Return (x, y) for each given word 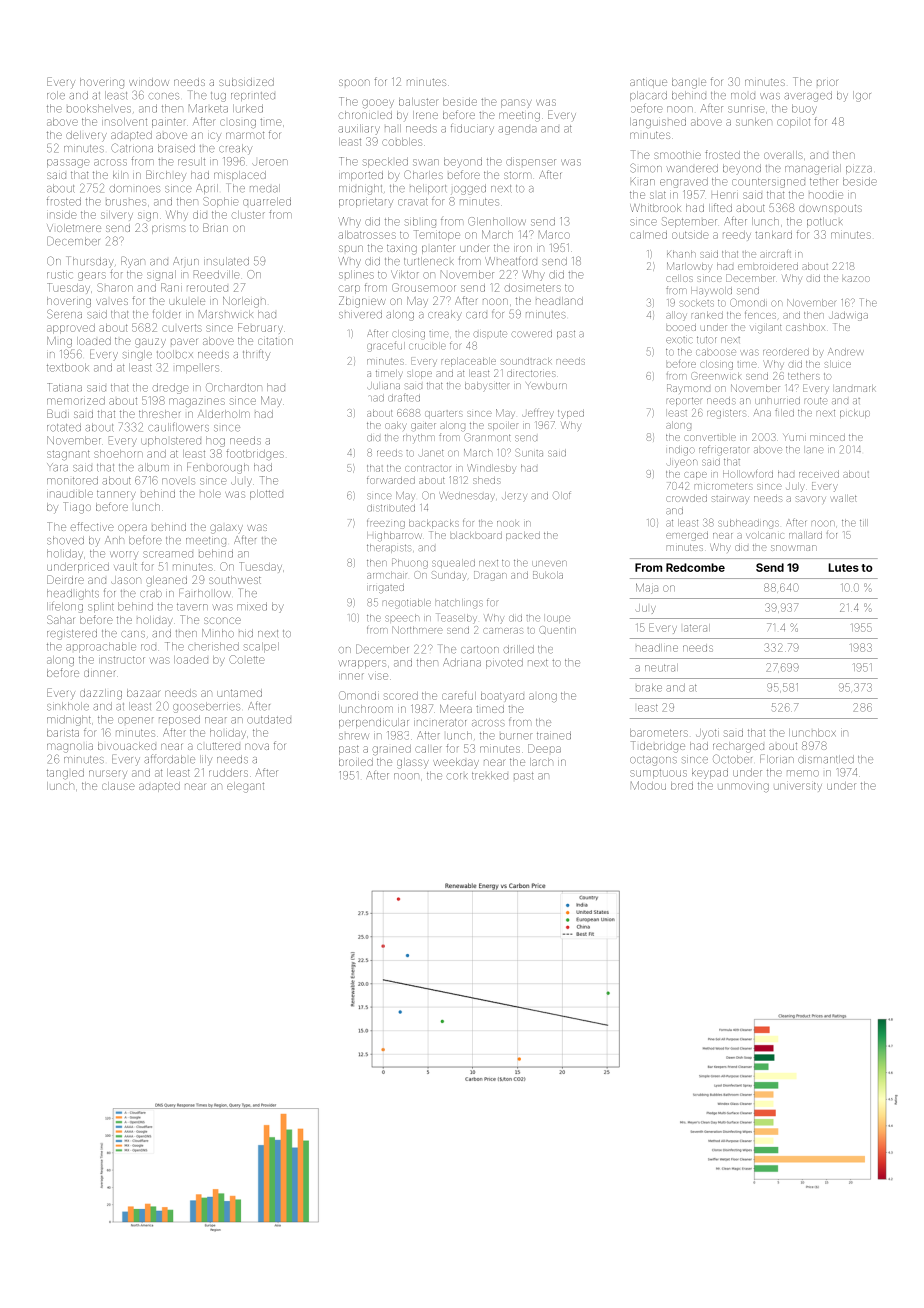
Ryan (133, 261)
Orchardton (233, 387)
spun (351, 248)
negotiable (407, 604)
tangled (65, 774)
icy (214, 137)
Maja (647, 588)
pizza (859, 170)
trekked (490, 775)
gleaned (166, 581)
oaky (395, 426)
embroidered (768, 266)
